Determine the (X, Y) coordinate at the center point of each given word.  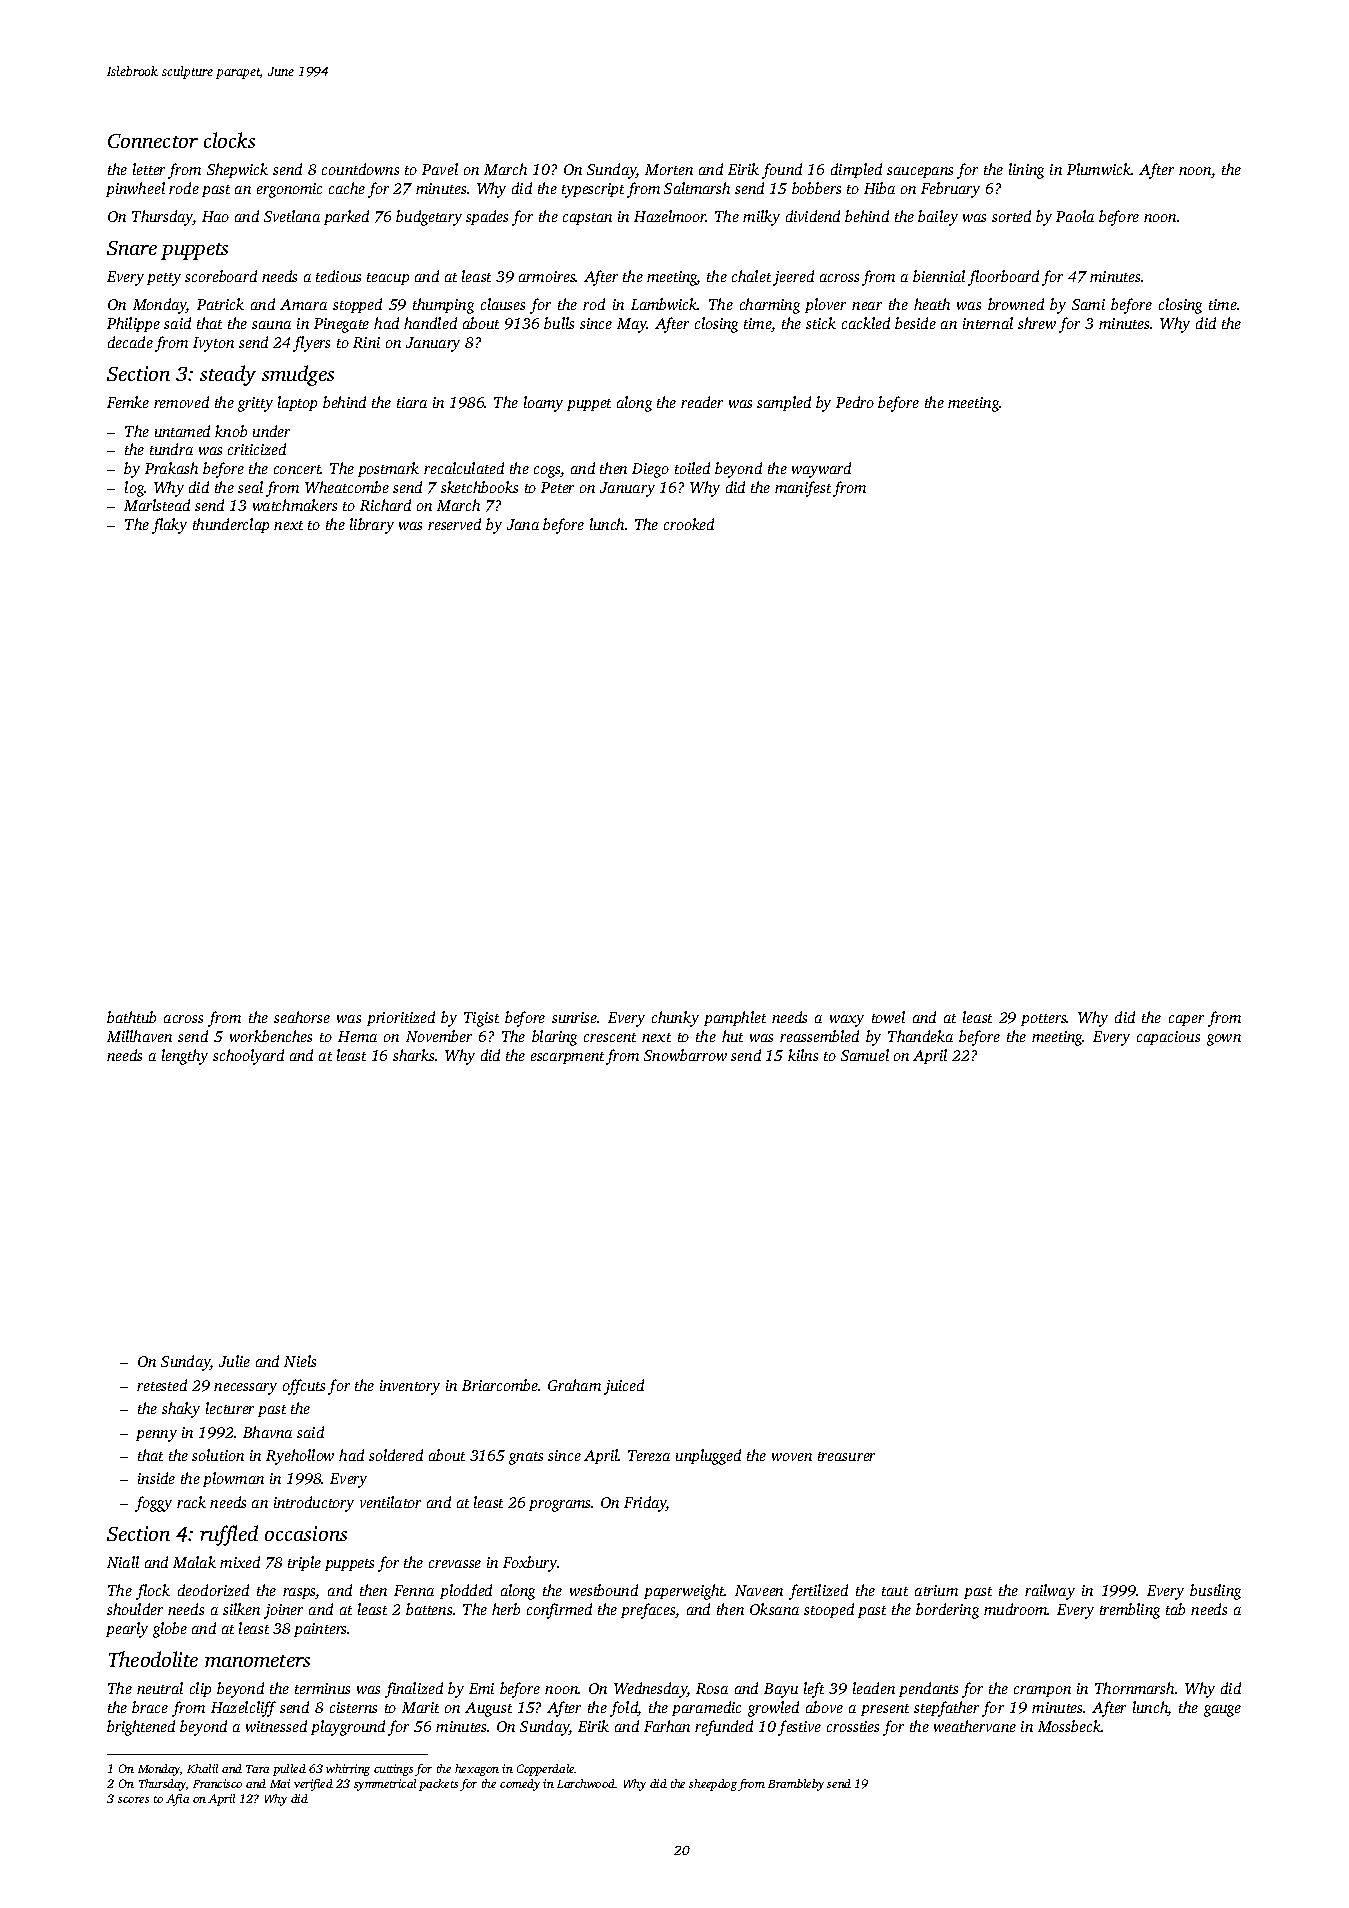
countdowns (360, 169)
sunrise (575, 1017)
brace (150, 1707)
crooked (689, 524)
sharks (414, 1055)
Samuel (865, 1055)
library (372, 526)
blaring (554, 1038)
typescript (593, 190)
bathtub (131, 1017)
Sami (1088, 304)
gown (1224, 1040)
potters (1044, 1020)
